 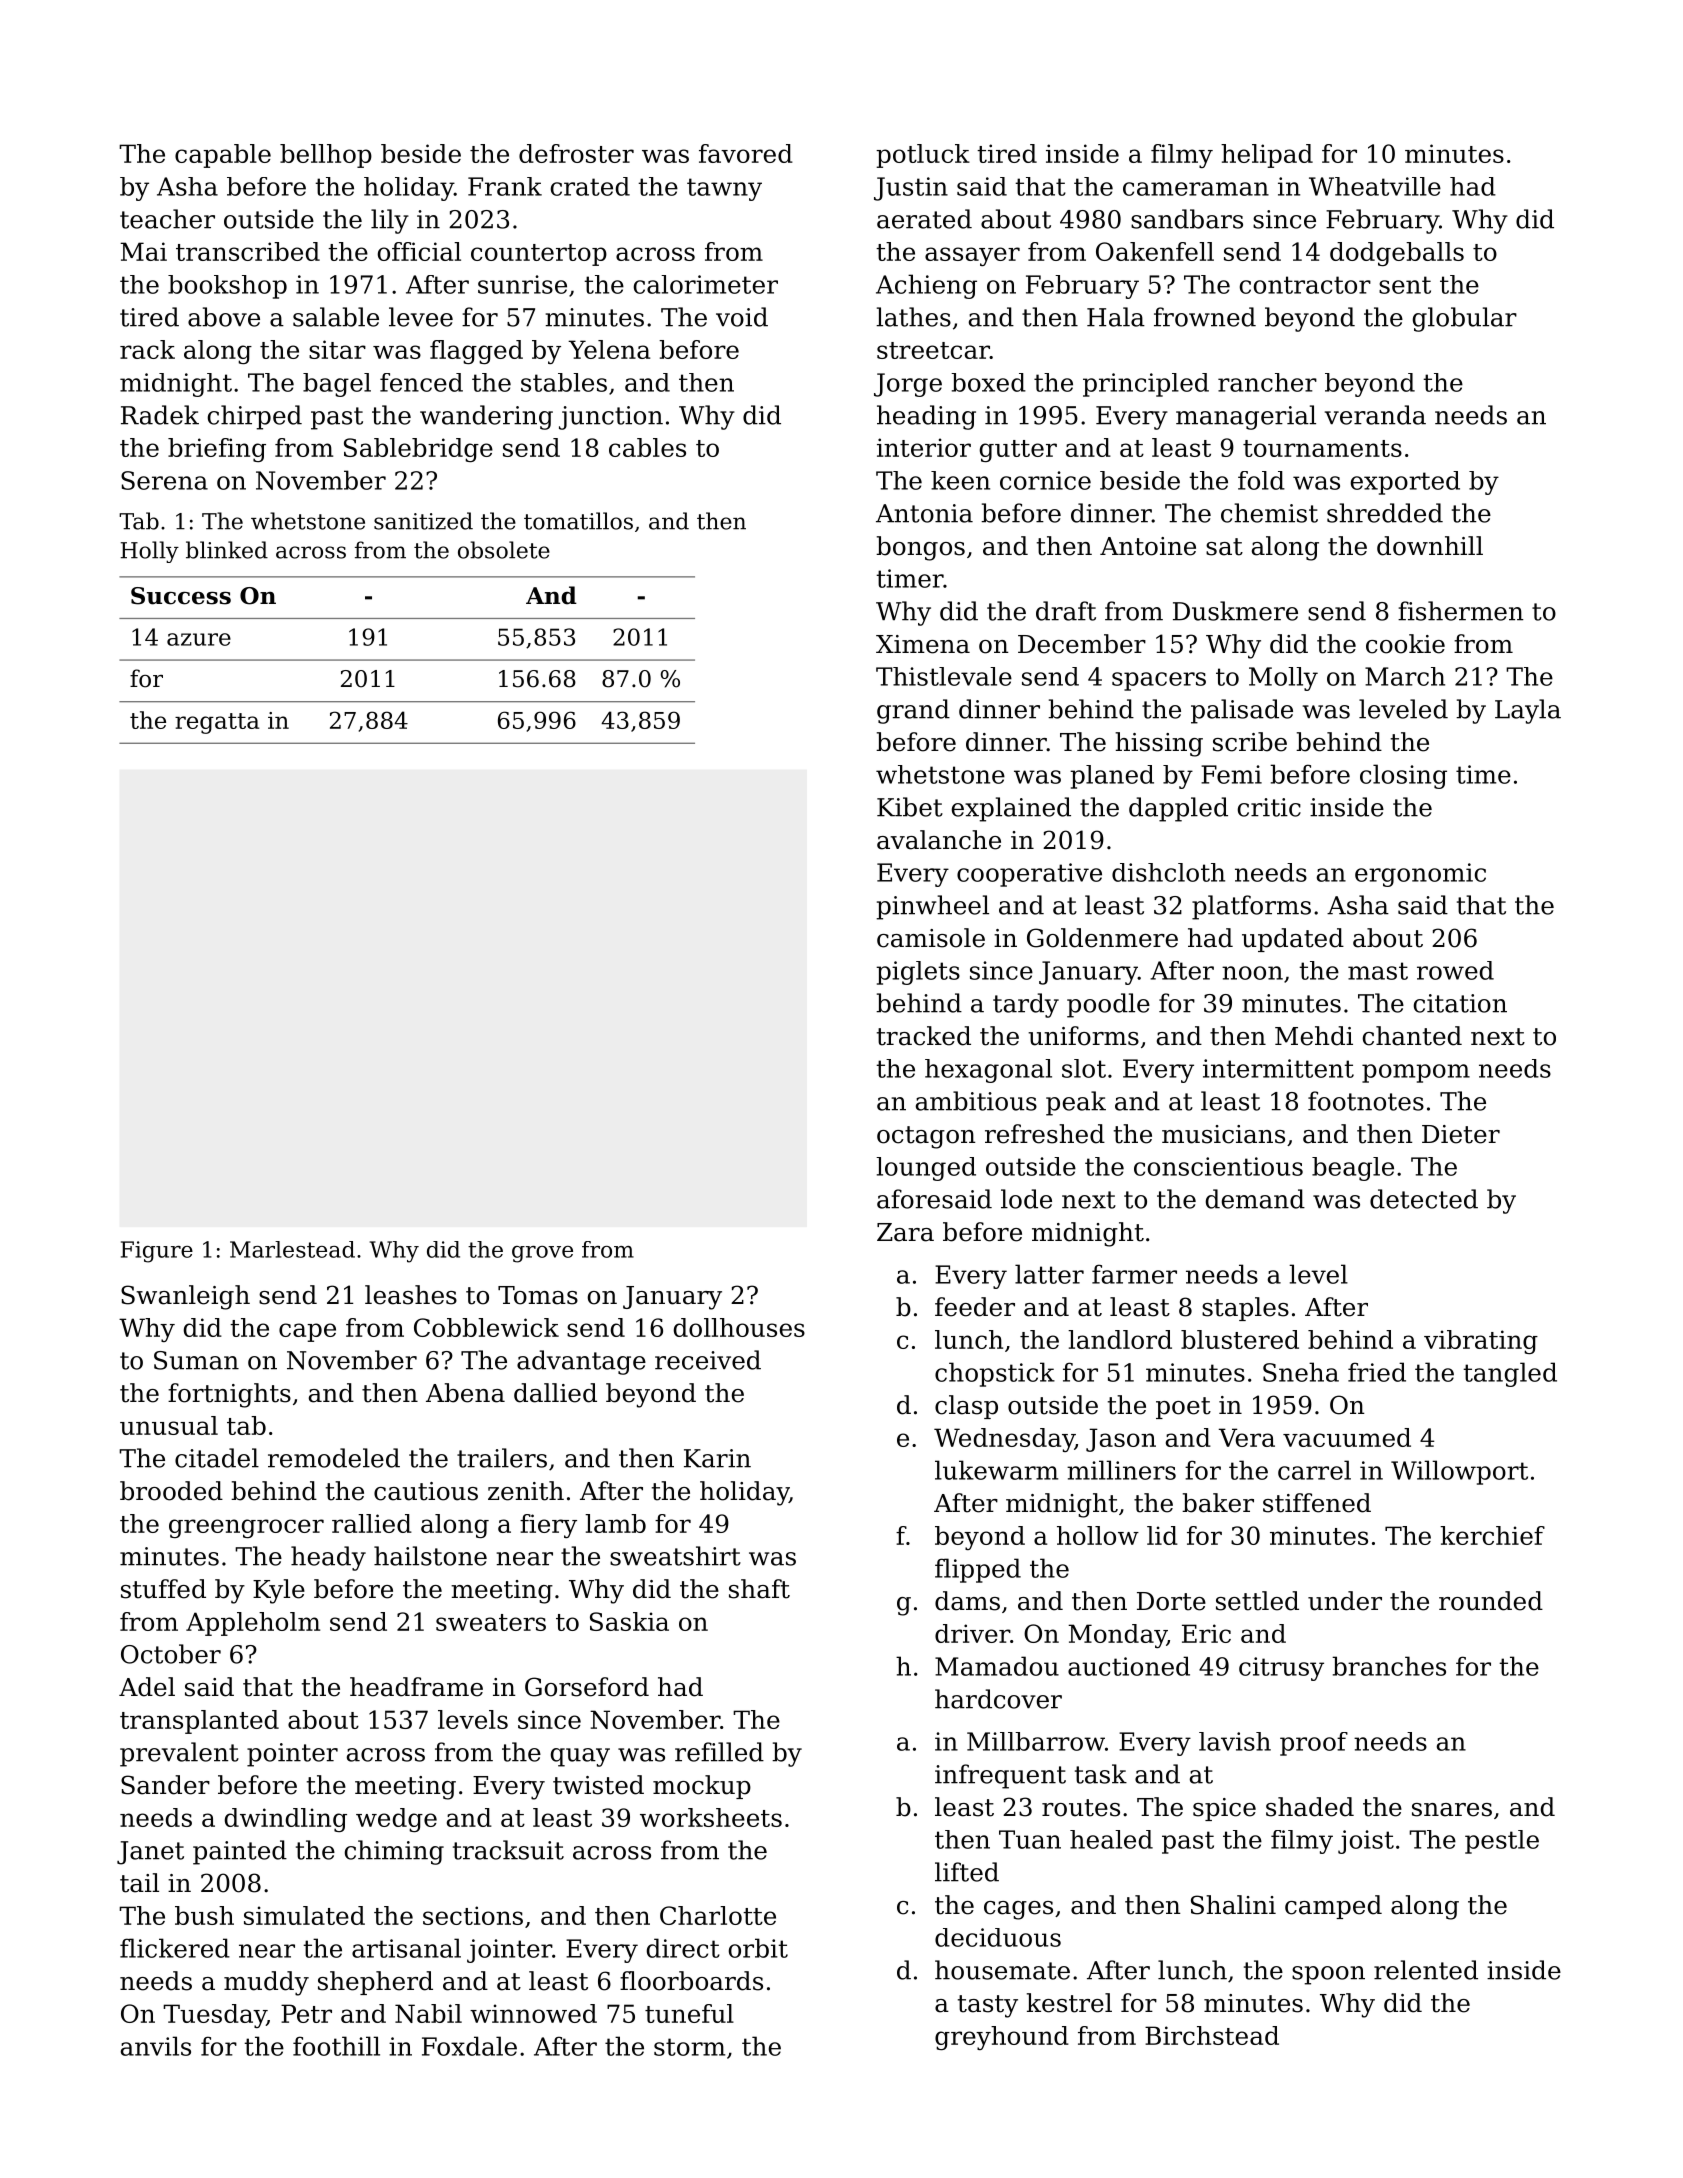 I want to click on regatta, so click(x=217, y=723).
